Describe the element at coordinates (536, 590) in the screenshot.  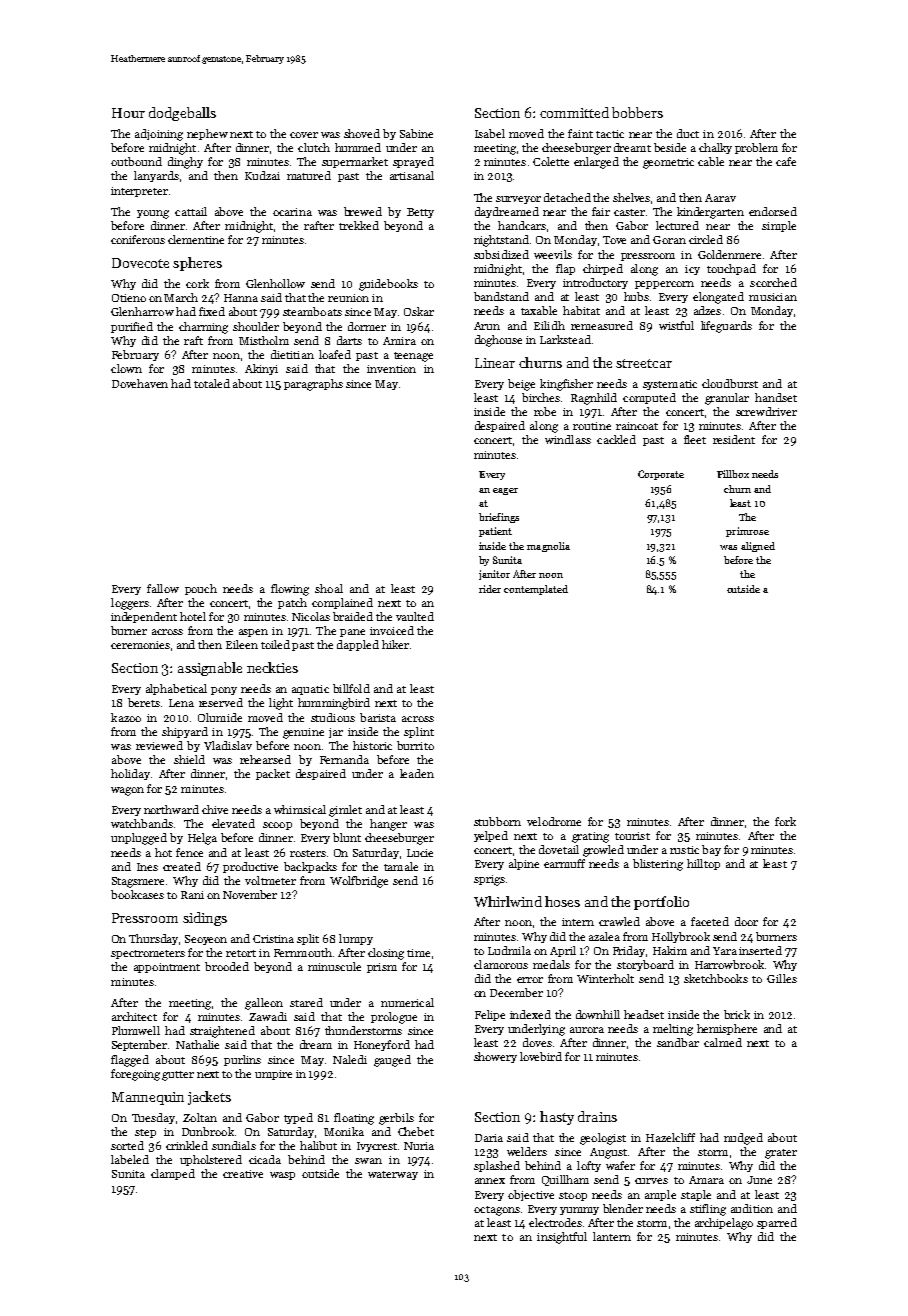
I see `contemplated` at that location.
